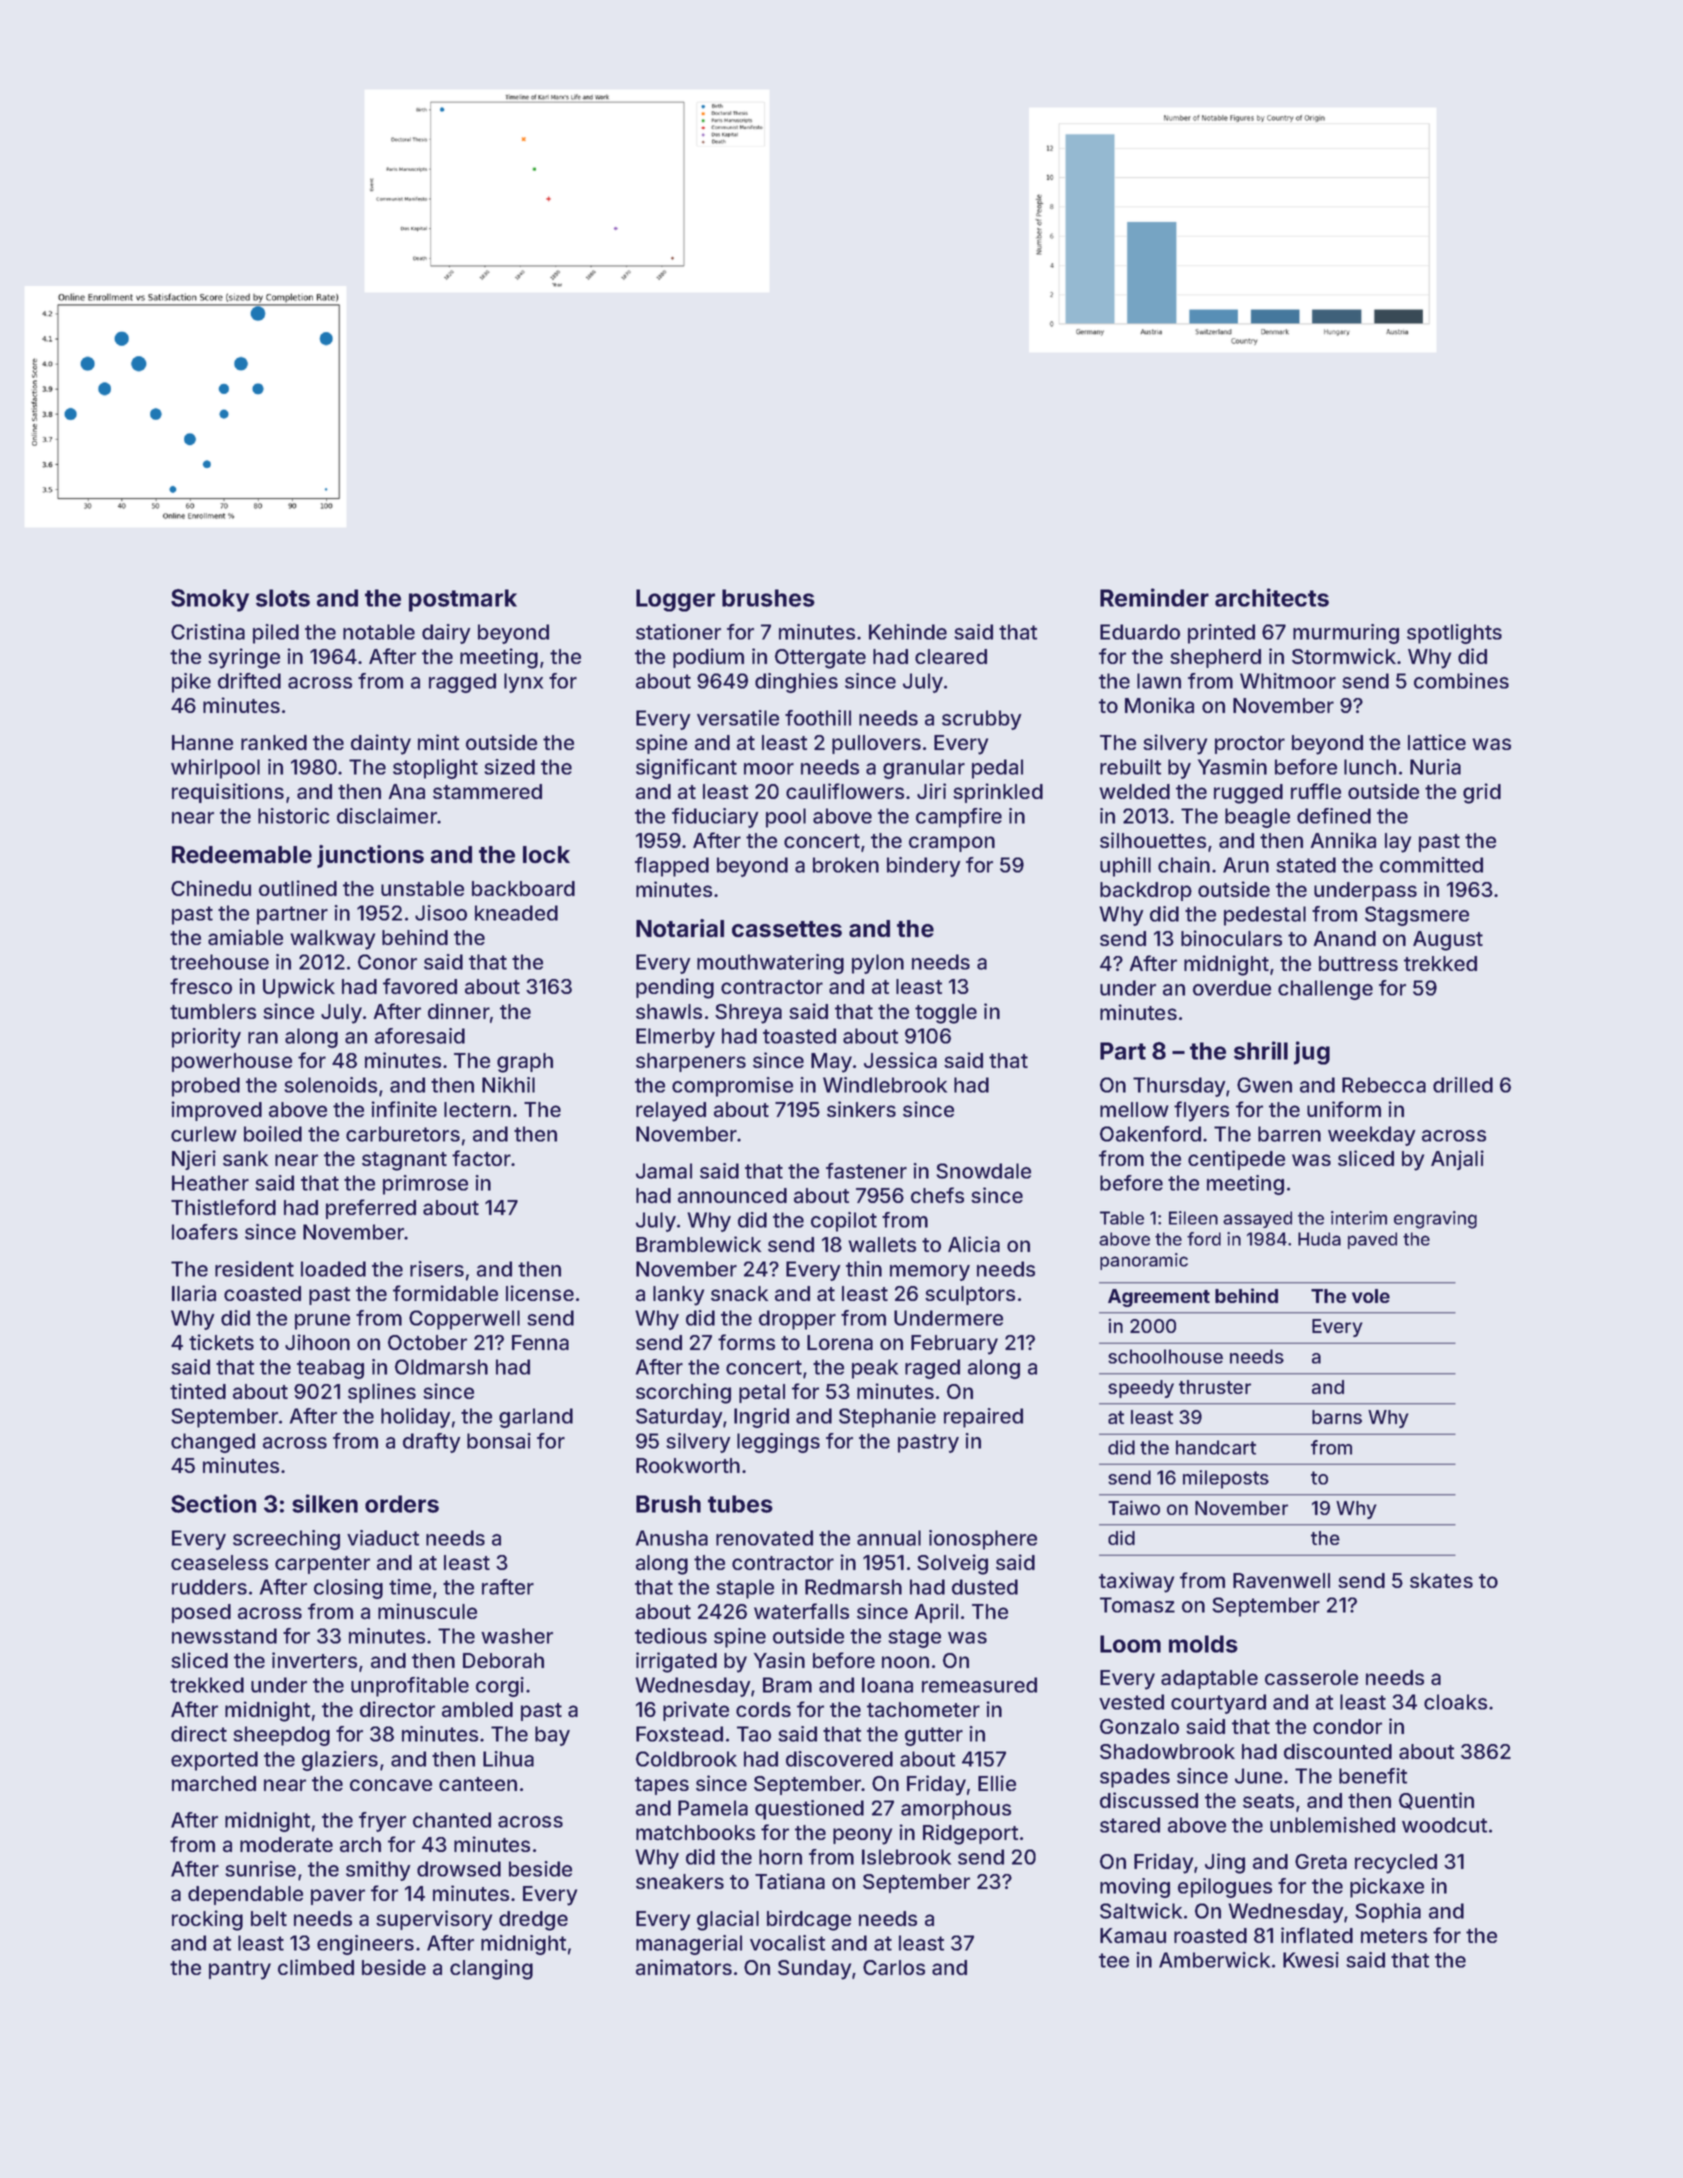 The image size is (1683, 2178). I want to click on paver, so click(338, 1897).
